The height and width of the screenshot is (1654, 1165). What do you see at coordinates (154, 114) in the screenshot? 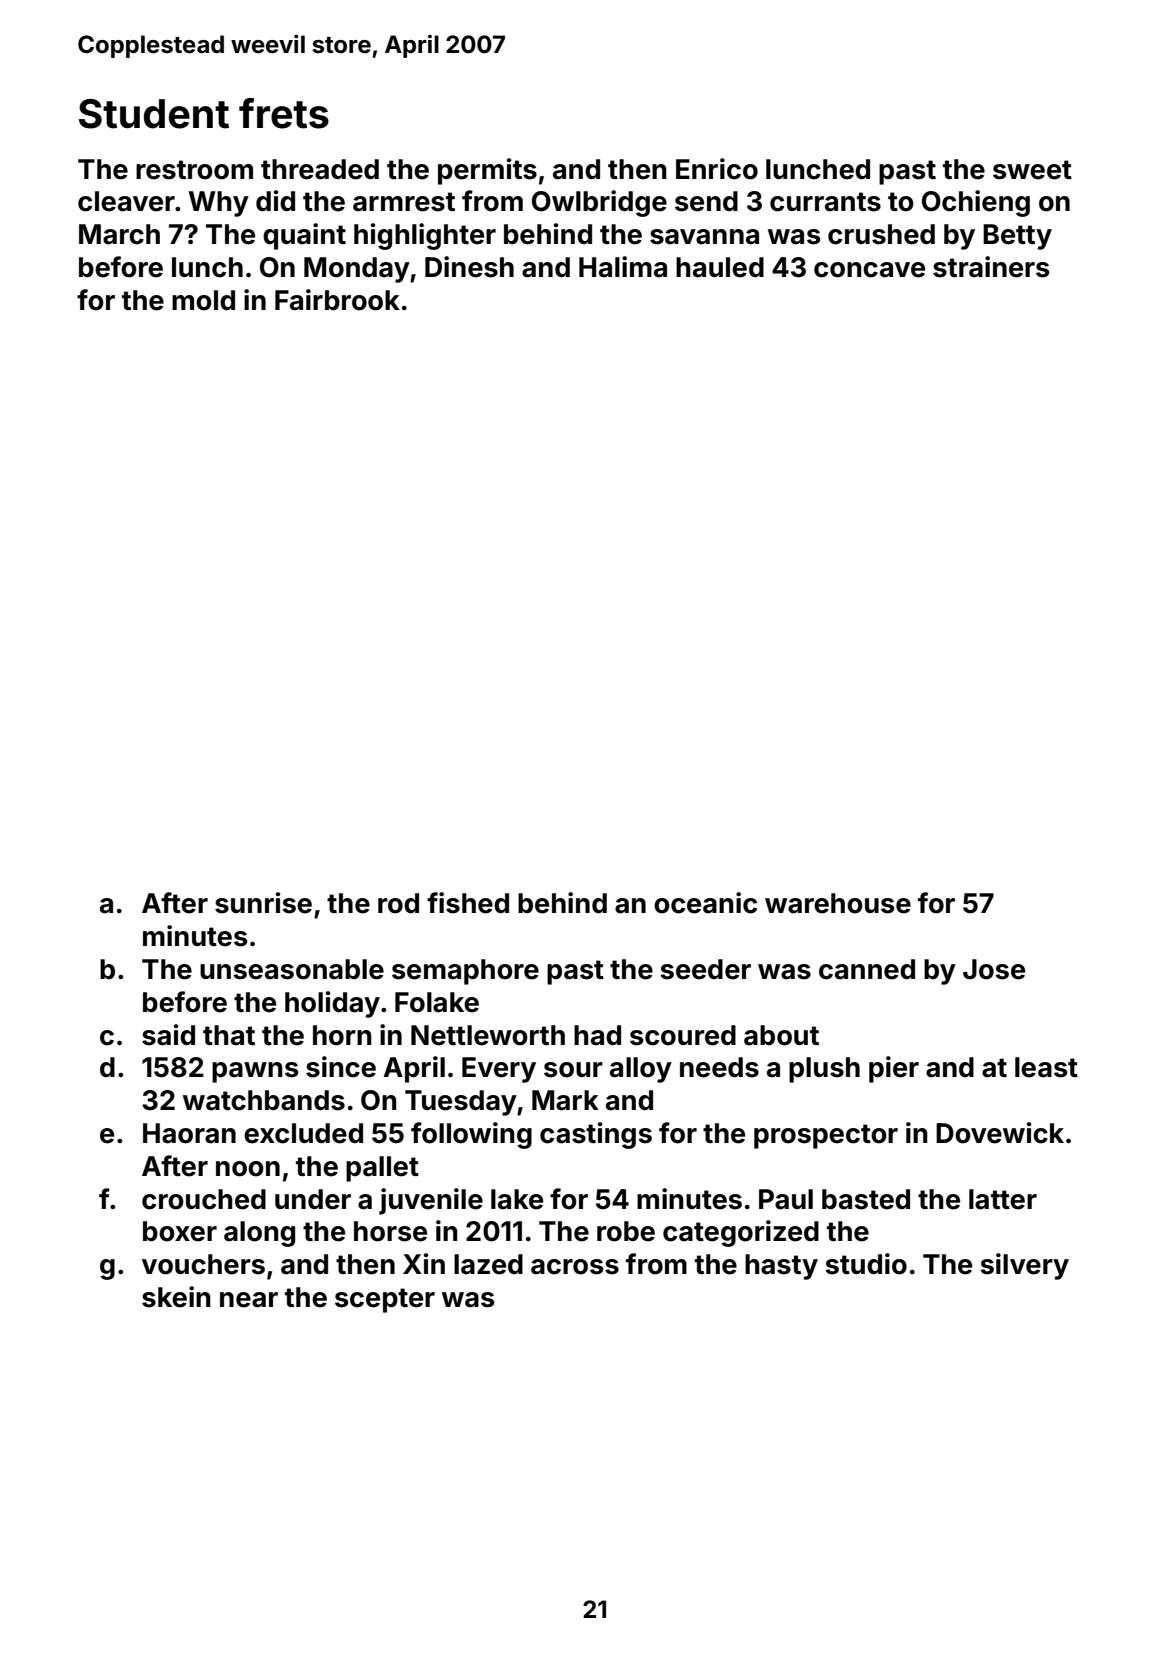
I see `Student` at bounding box center [154, 114].
